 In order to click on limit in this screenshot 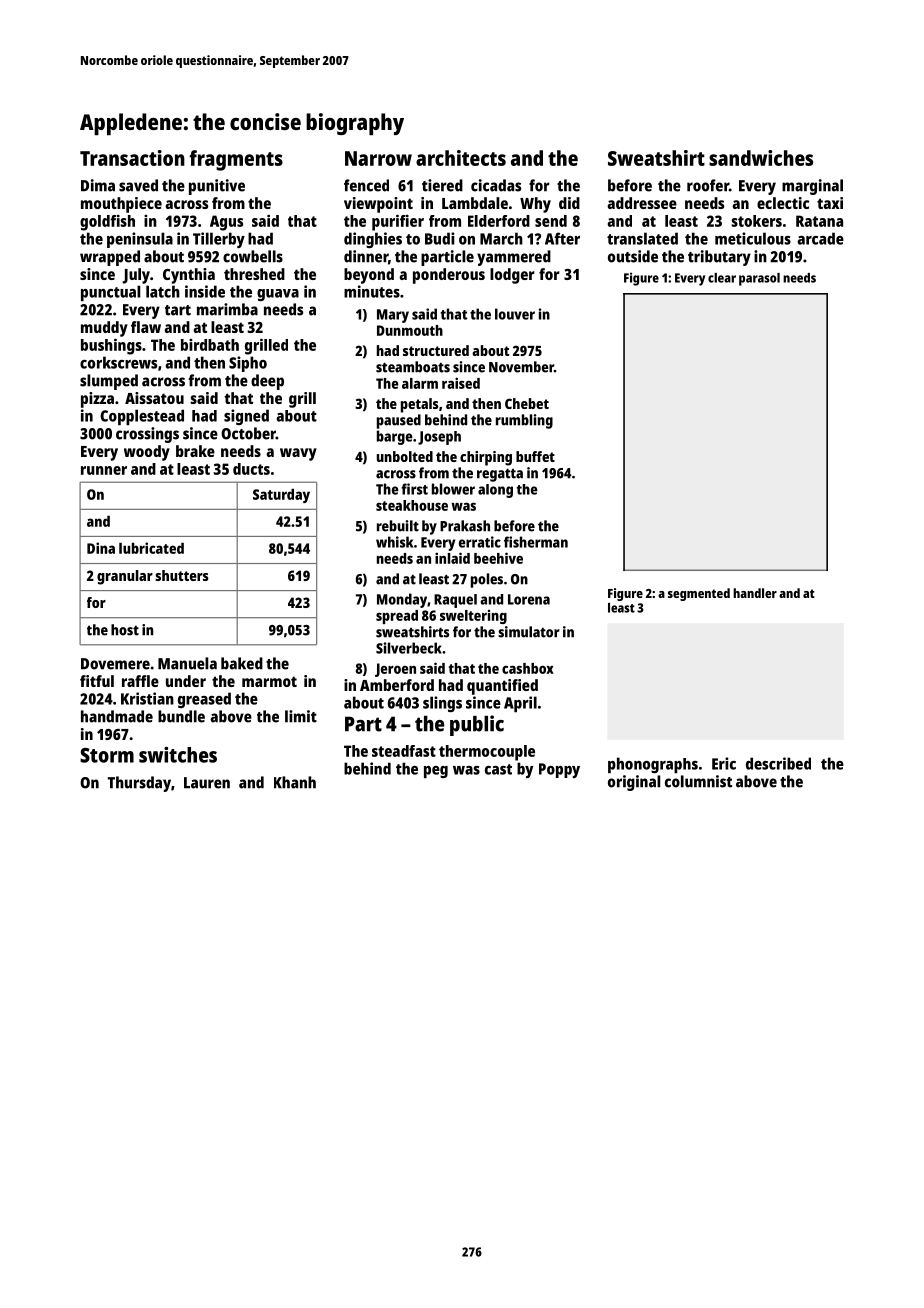, I will do `click(301, 716)`.
